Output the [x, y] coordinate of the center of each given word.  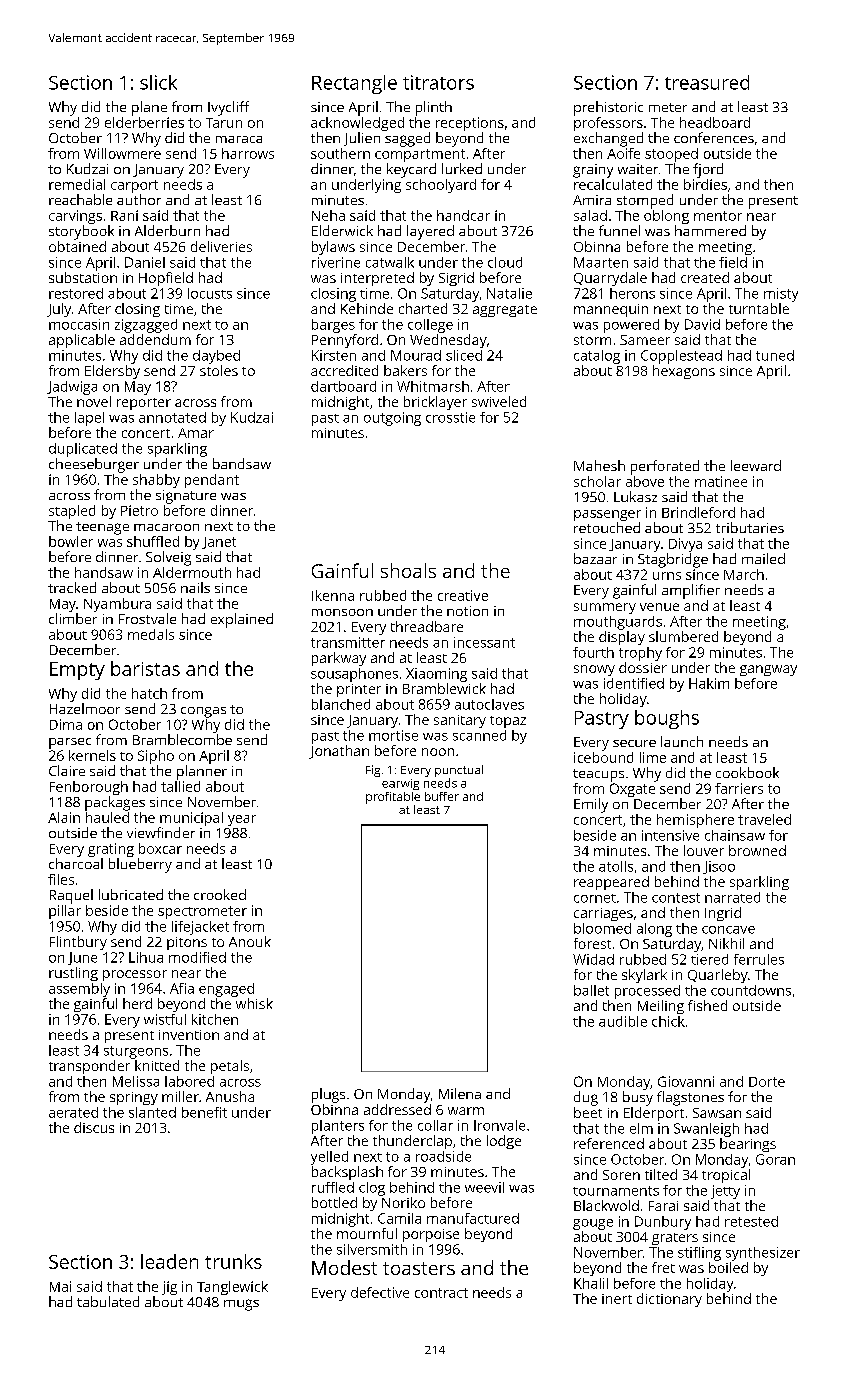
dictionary [669, 1300]
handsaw [104, 572]
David [702, 324]
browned [757, 850]
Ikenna [333, 595]
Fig [373, 771]
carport [134, 186]
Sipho [156, 757]
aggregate [505, 311]
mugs [241, 1305]
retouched [607, 527]
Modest [344, 1267]
